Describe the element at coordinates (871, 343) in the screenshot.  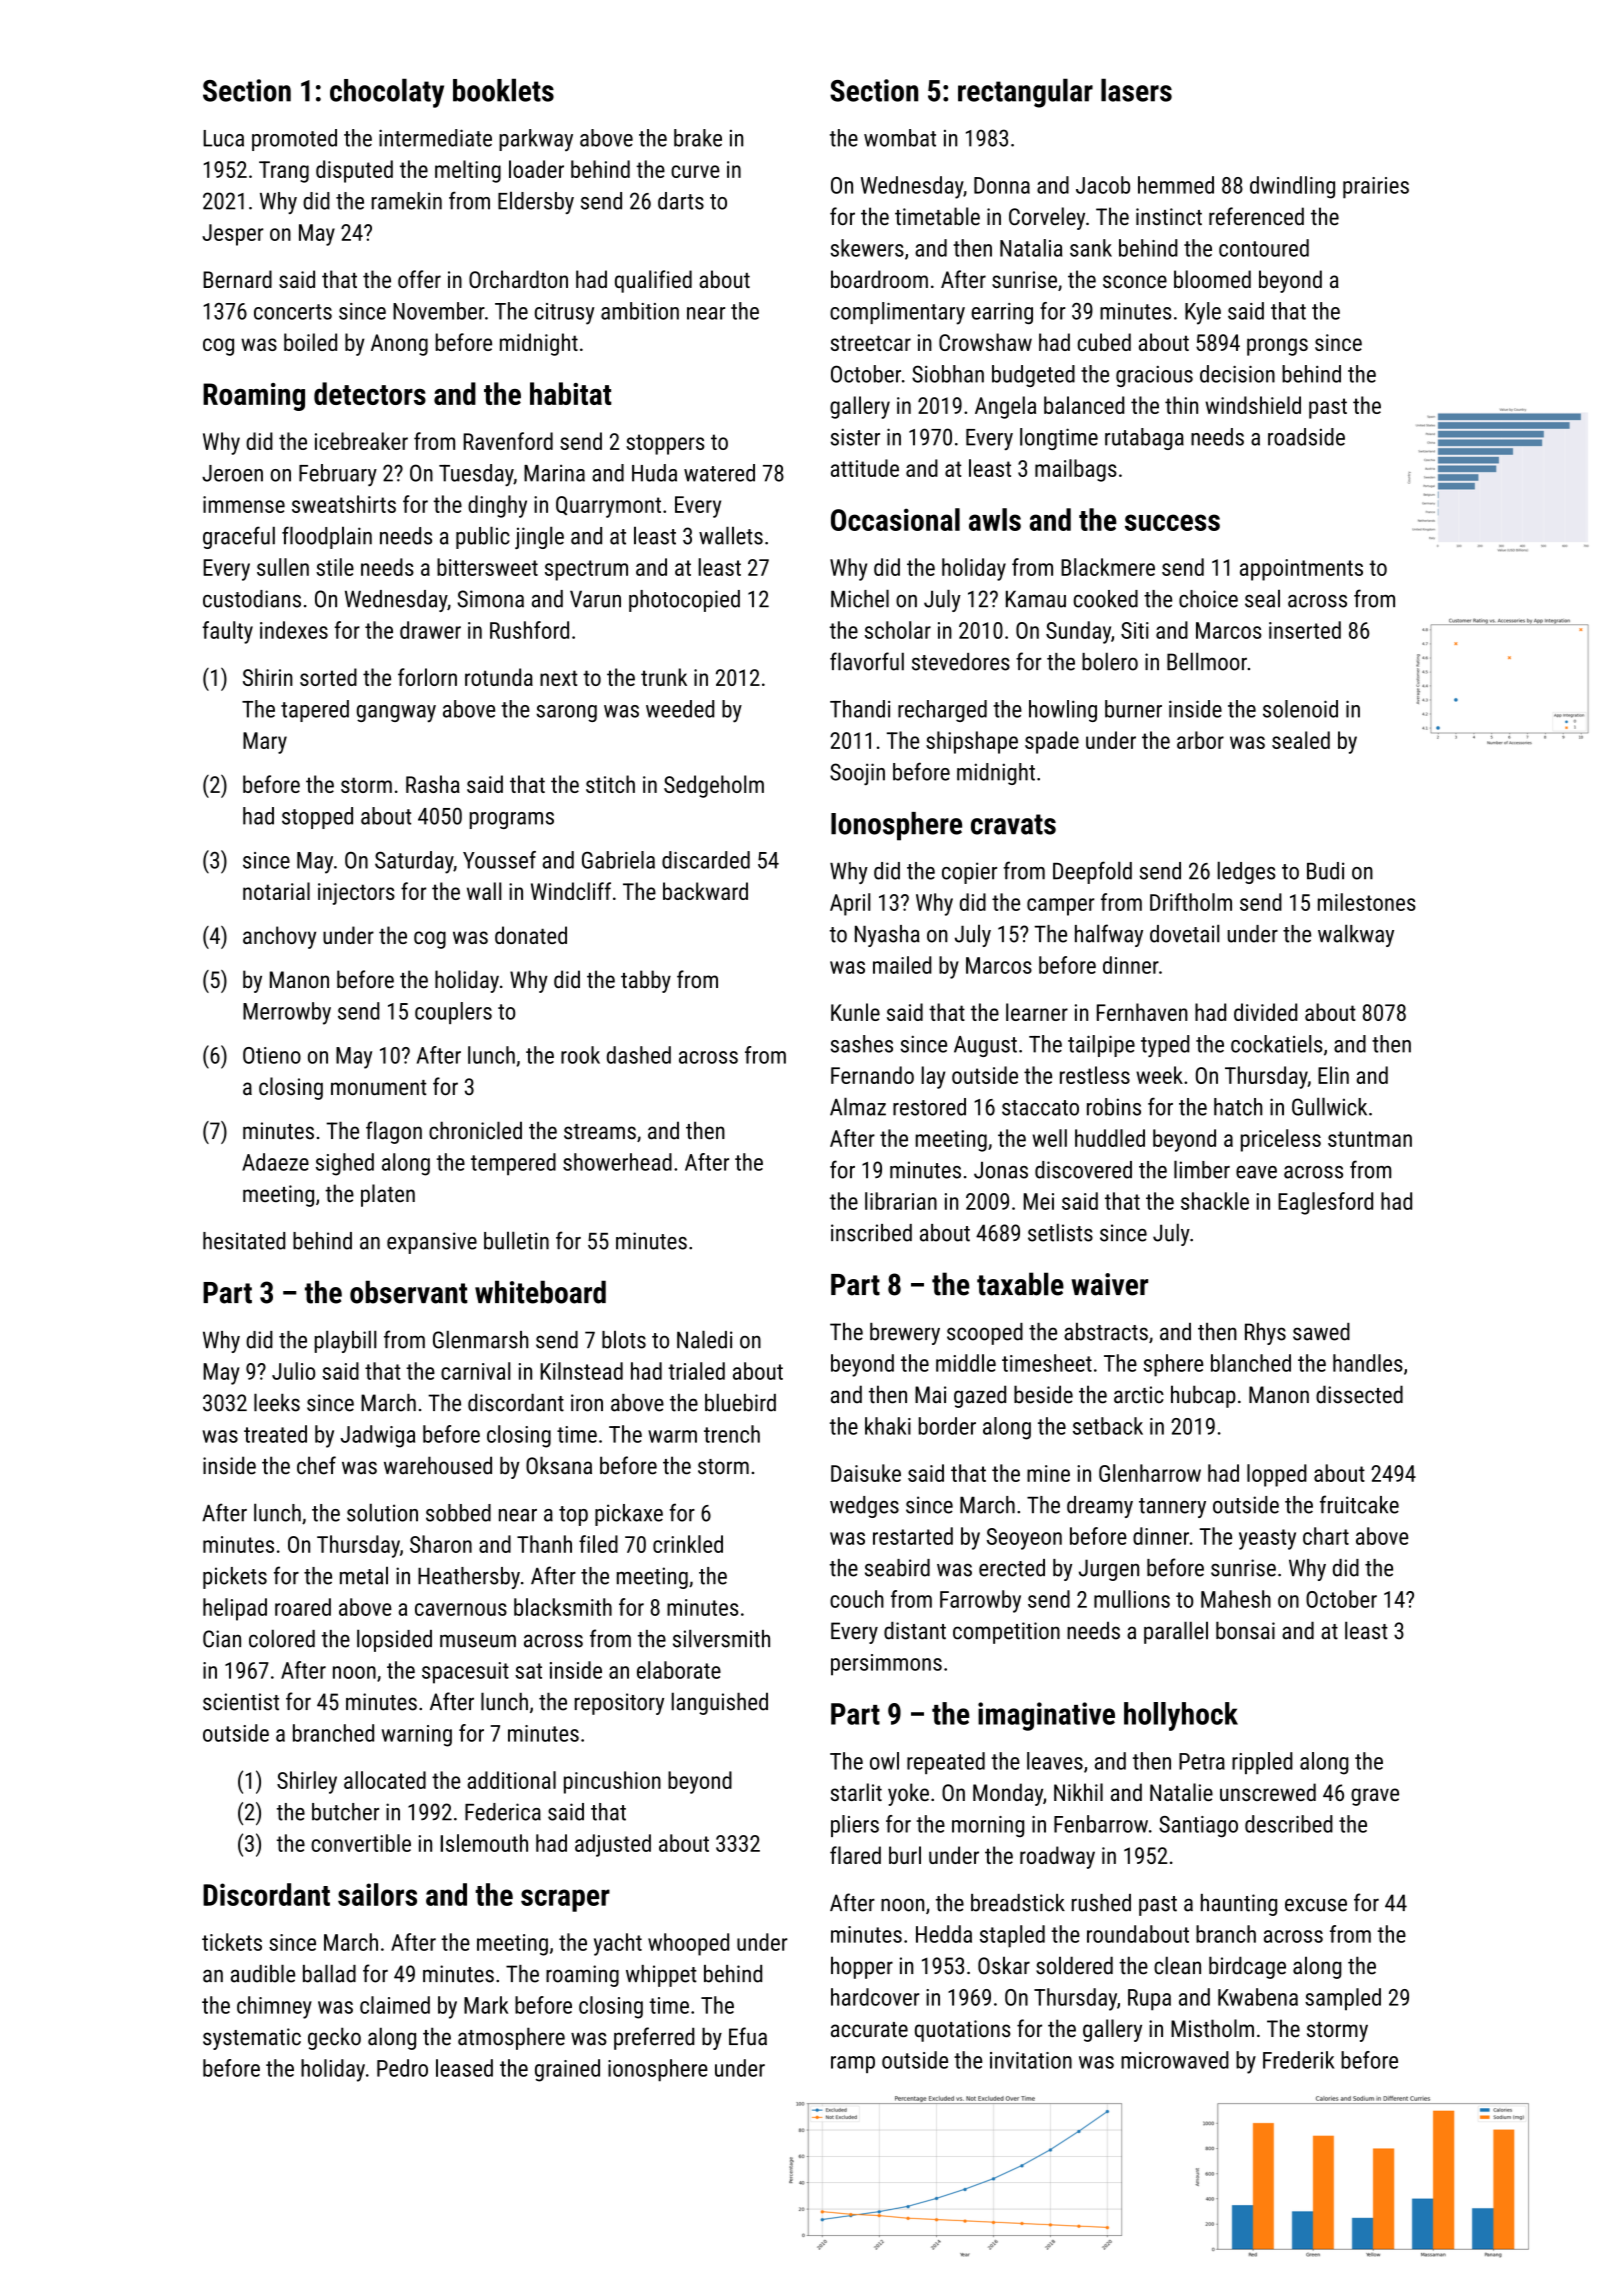
I see `streetcar` at that location.
